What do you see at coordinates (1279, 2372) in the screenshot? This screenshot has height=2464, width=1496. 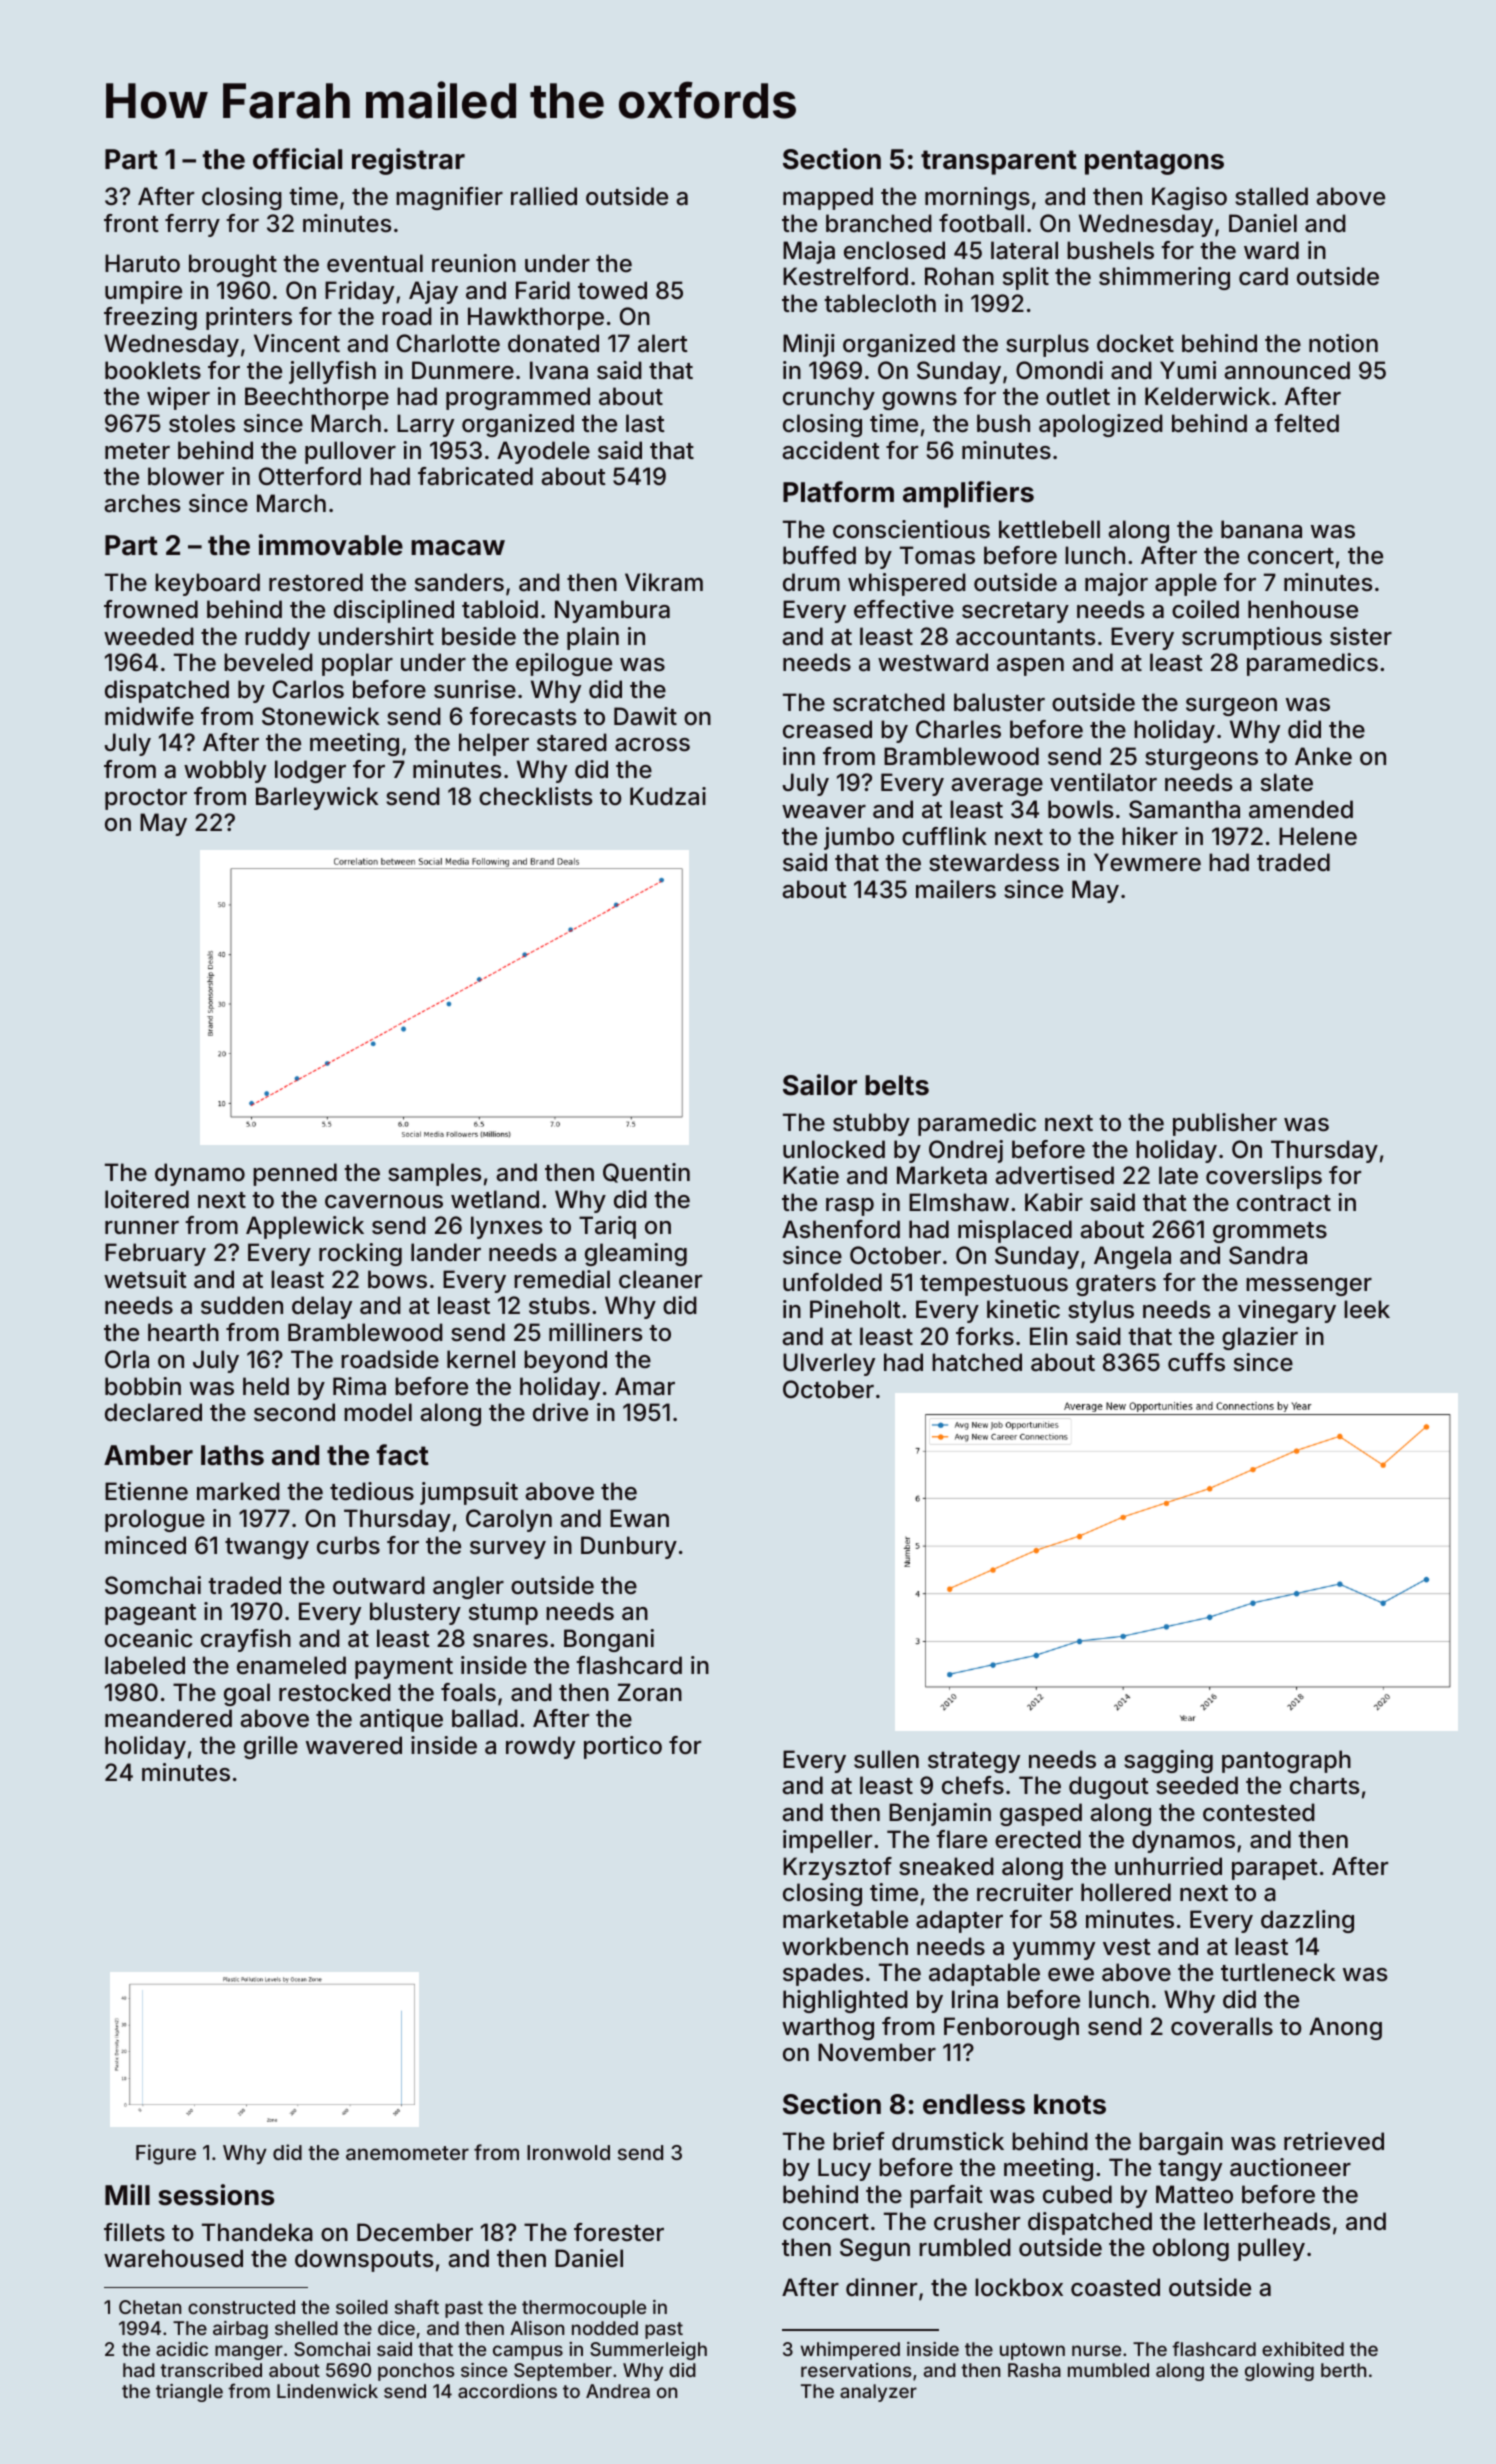 I see `glowing` at bounding box center [1279, 2372].
